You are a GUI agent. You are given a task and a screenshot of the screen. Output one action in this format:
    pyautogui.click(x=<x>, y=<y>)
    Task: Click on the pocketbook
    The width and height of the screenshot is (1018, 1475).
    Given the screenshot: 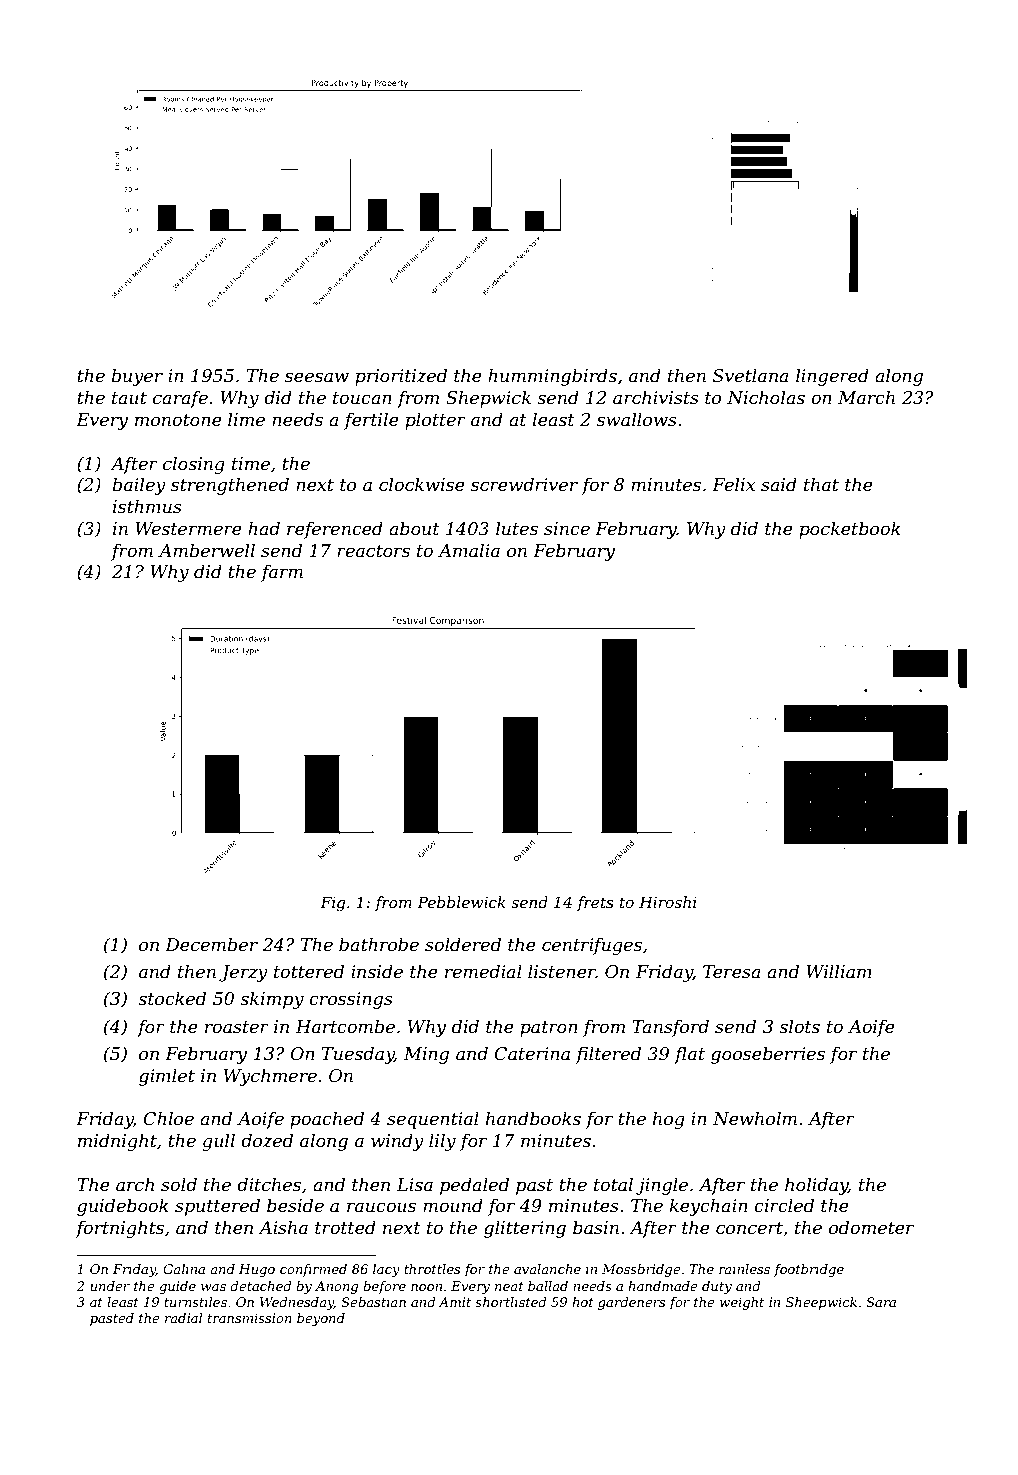 What is the action you would take?
    pyautogui.click(x=850, y=530)
